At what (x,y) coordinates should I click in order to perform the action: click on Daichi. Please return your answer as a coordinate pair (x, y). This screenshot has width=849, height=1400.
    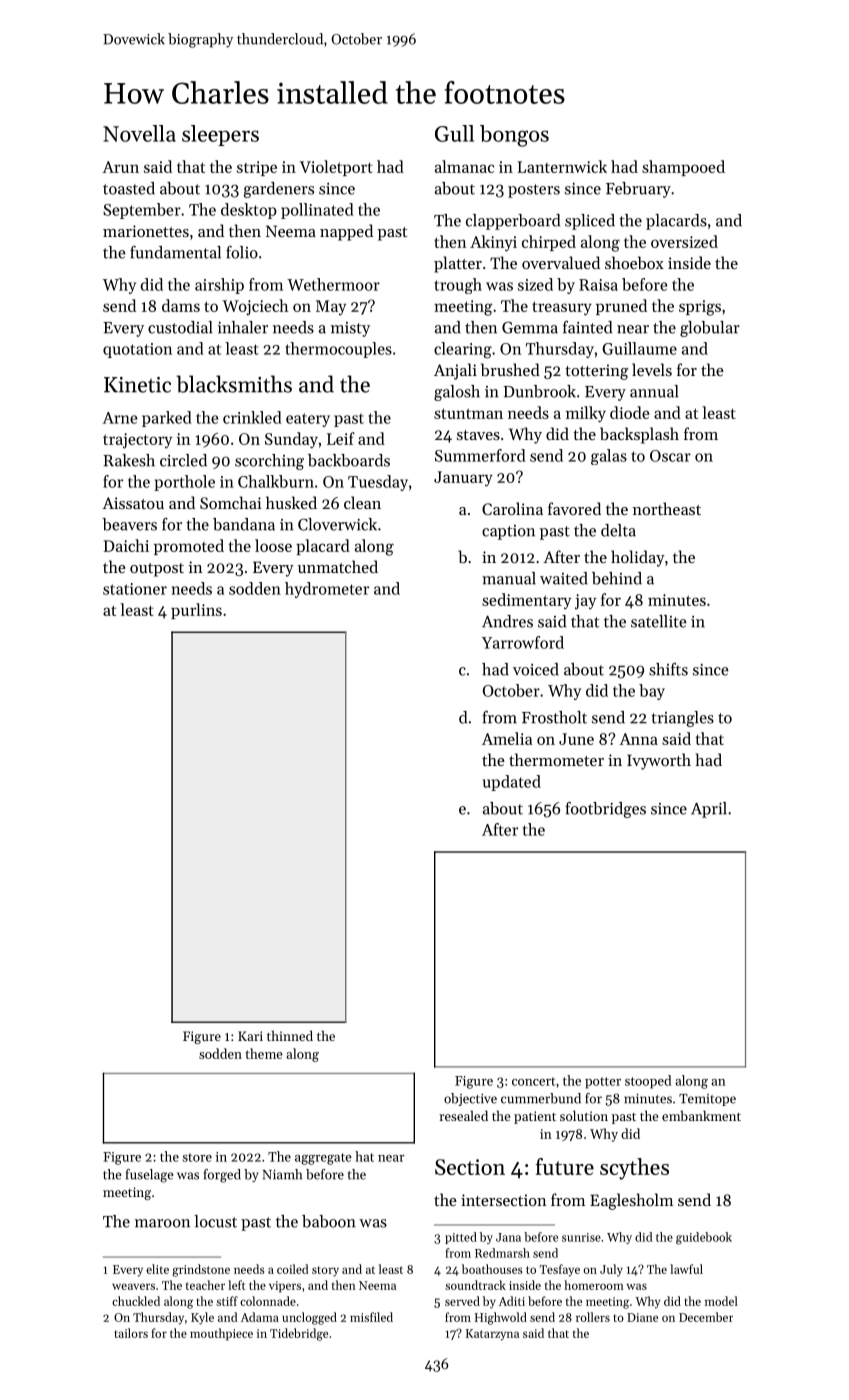
    Looking at the image, I should click on (126, 545).
